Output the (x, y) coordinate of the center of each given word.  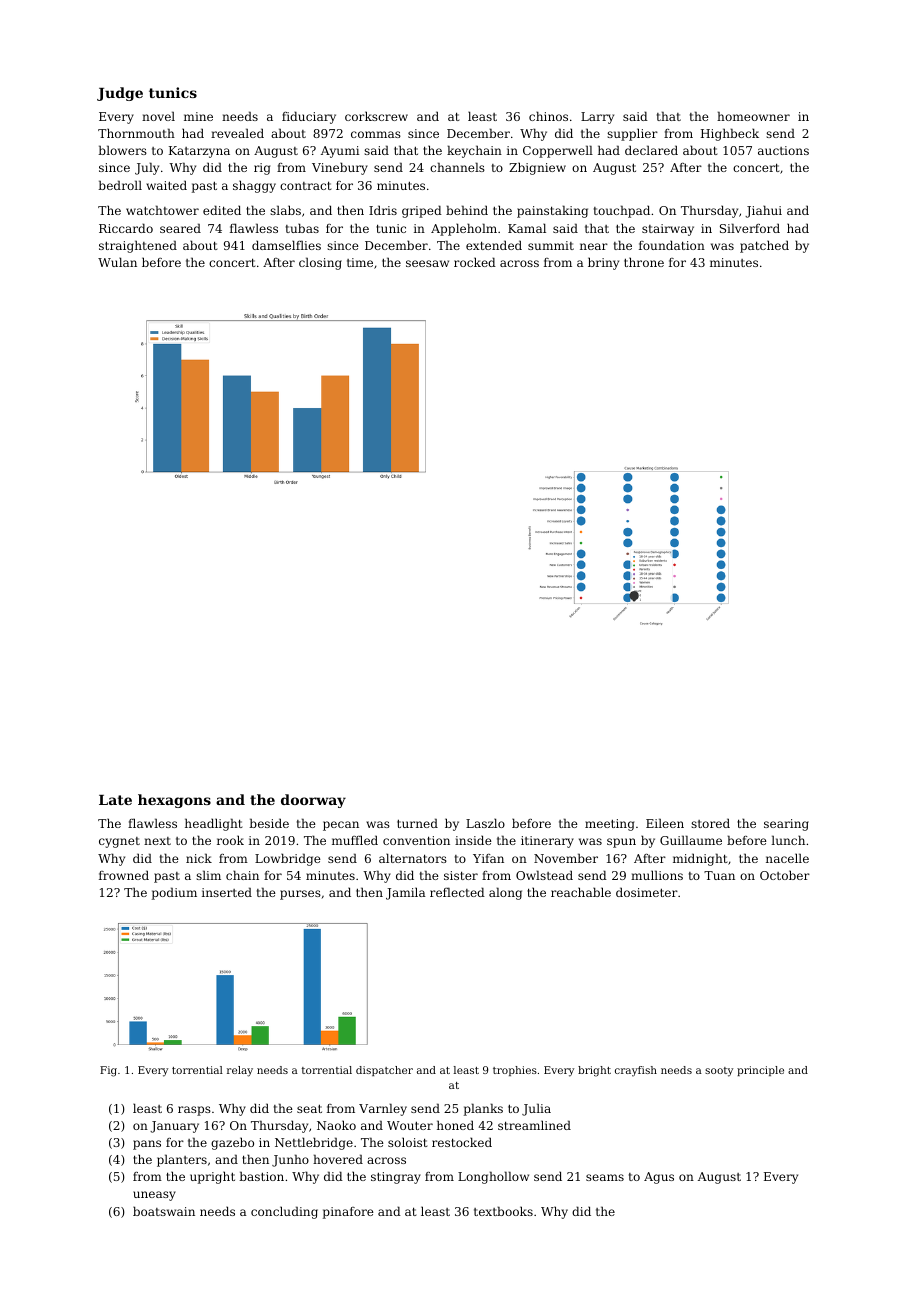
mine (198, 116)
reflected (457, 892)
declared (651, 150)
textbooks (503, 1211)
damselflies (286, 245)
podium (174, 893)
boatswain (164, 1211)
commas (376, 134)
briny (603, 263)
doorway (313, 801)
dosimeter (647, 892)
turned (417, 823)
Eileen (665, 823)
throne (644, 262)
